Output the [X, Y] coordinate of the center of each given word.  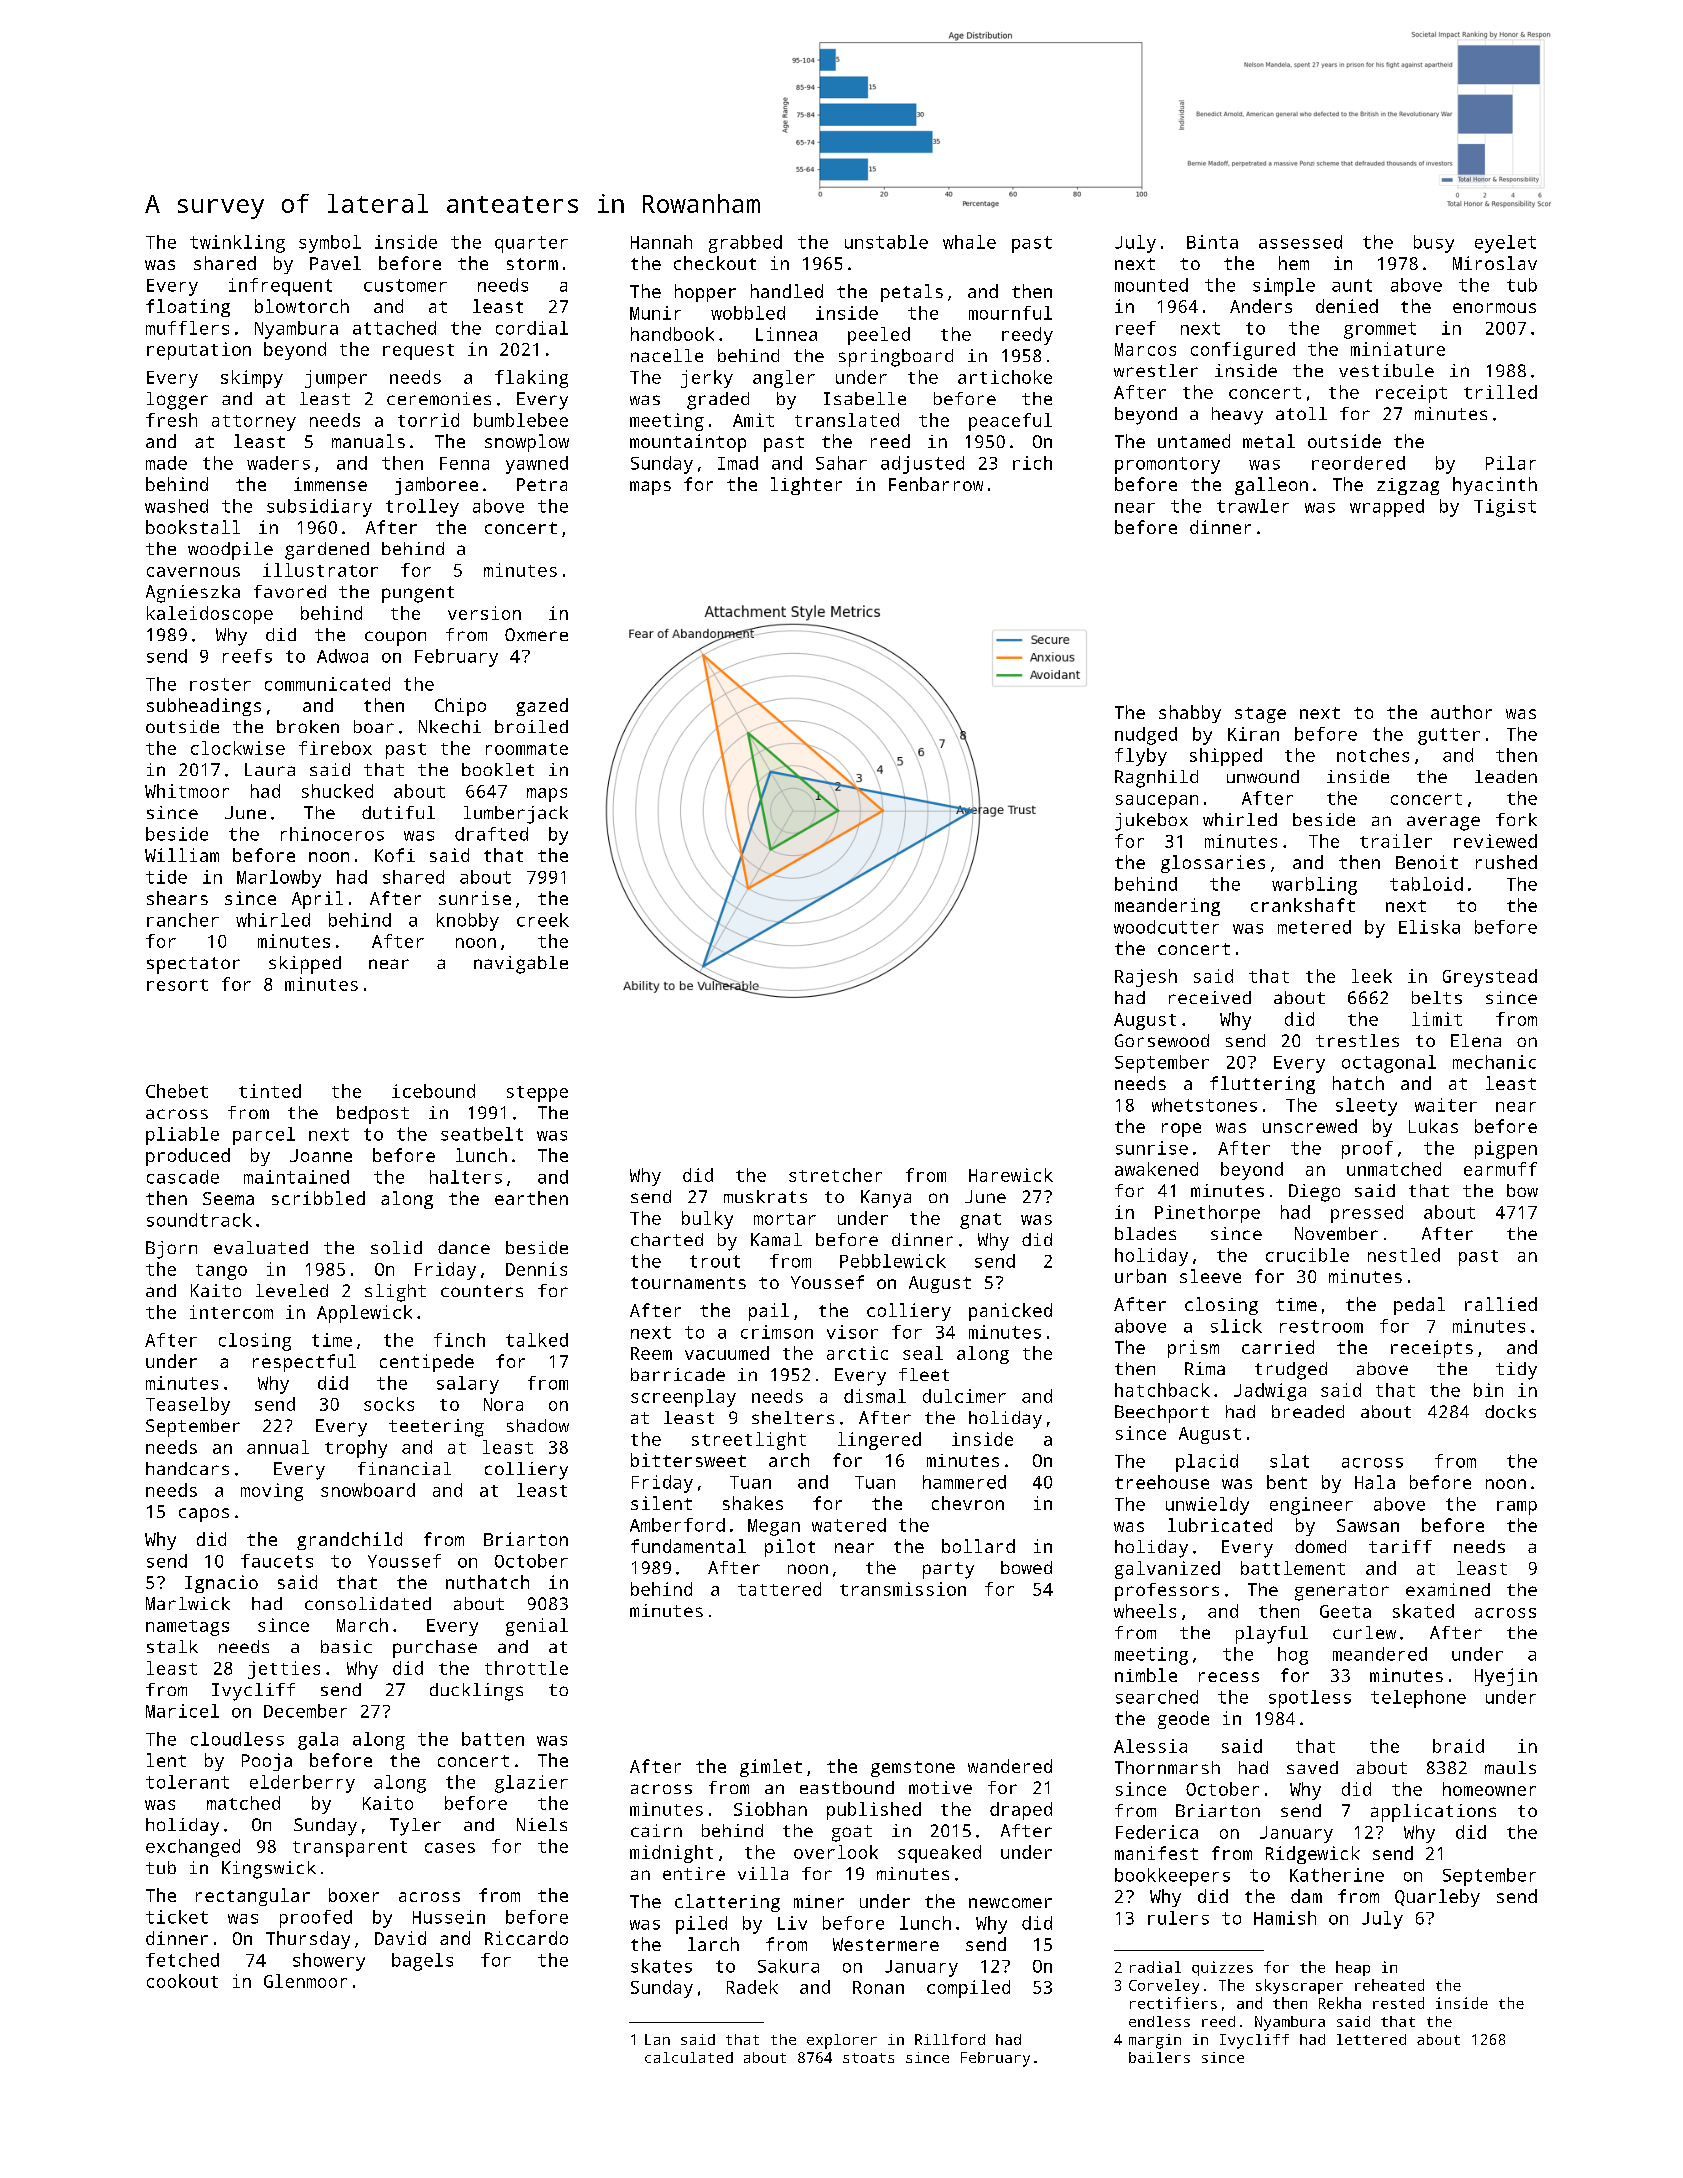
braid [1458, 1746]
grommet [1380, 330]
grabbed [745, 244]
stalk [172, 1646]
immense [330, 484]
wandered [1010, 1766]
